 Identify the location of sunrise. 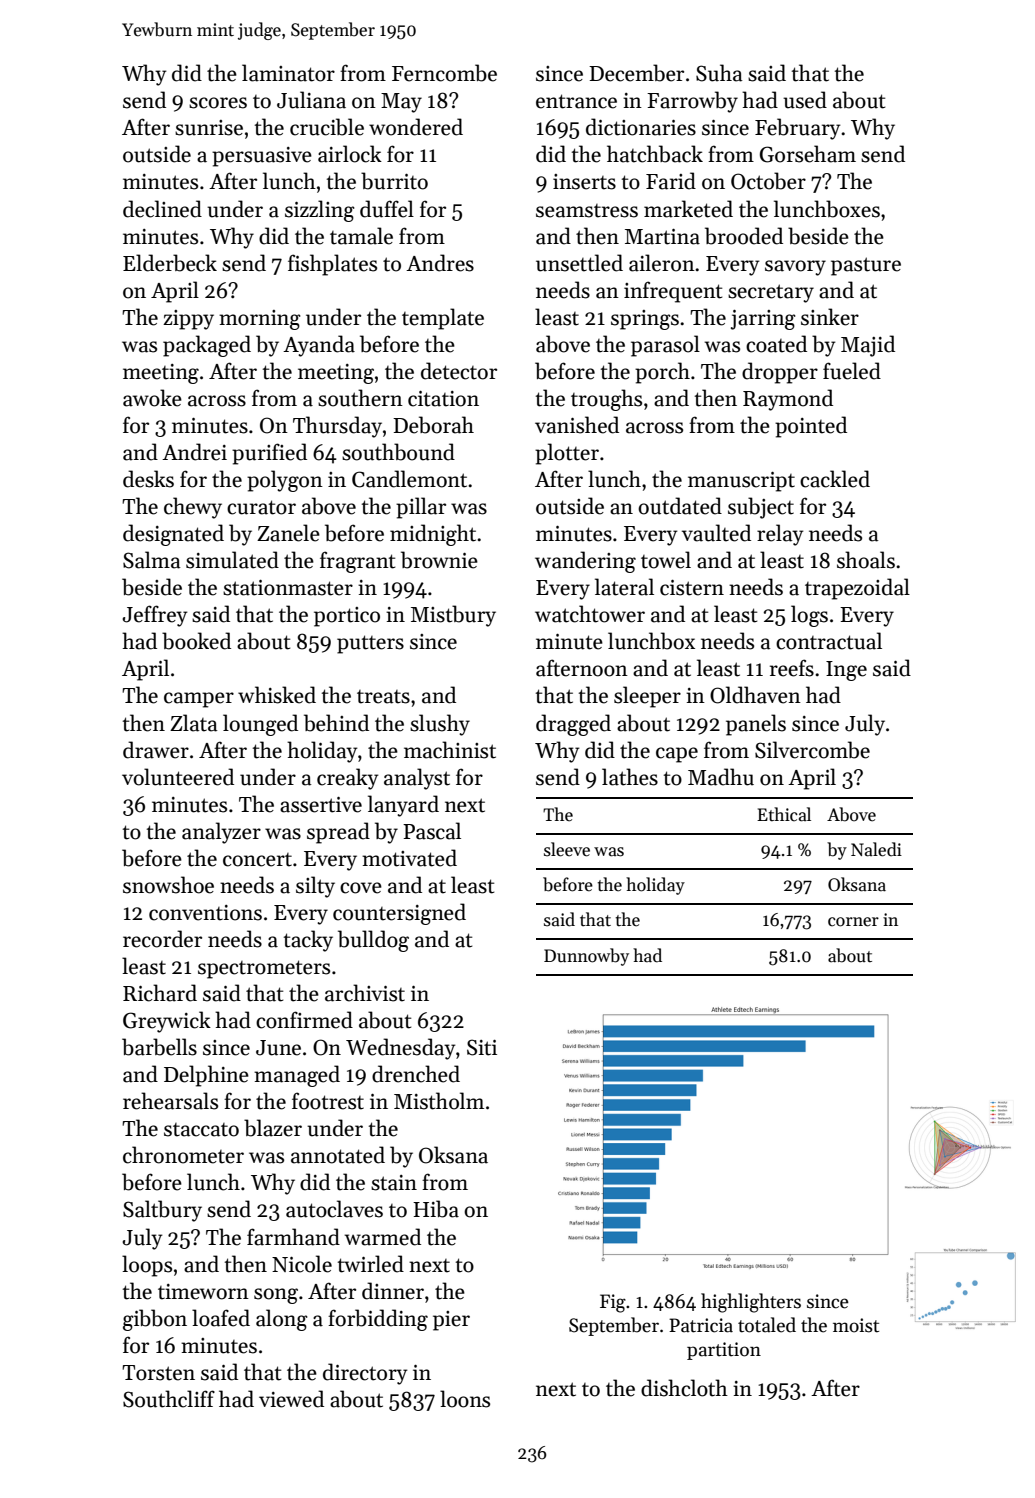
(209, 128).
